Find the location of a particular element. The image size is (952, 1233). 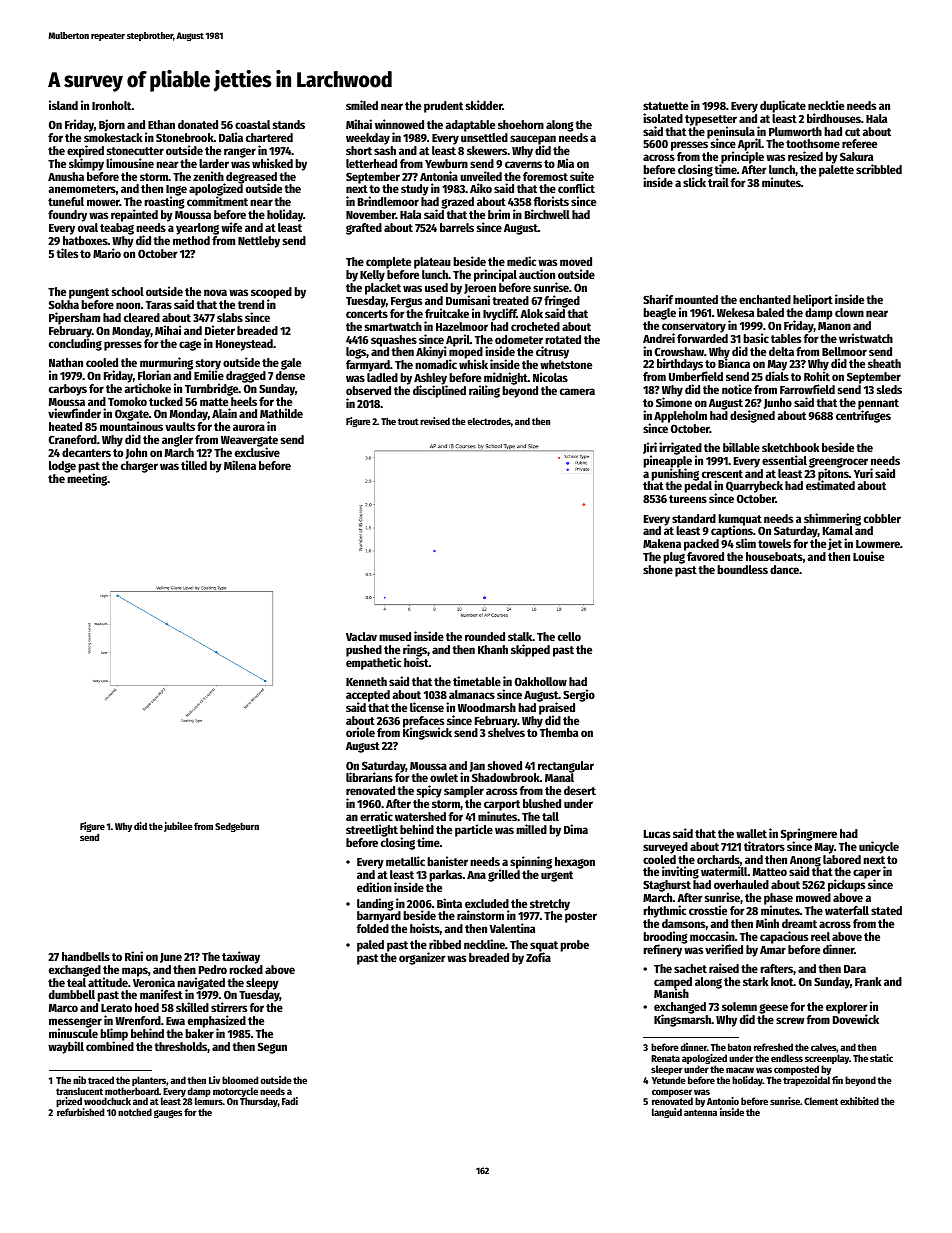

Ironholt is located at coordinates (112, 105).
